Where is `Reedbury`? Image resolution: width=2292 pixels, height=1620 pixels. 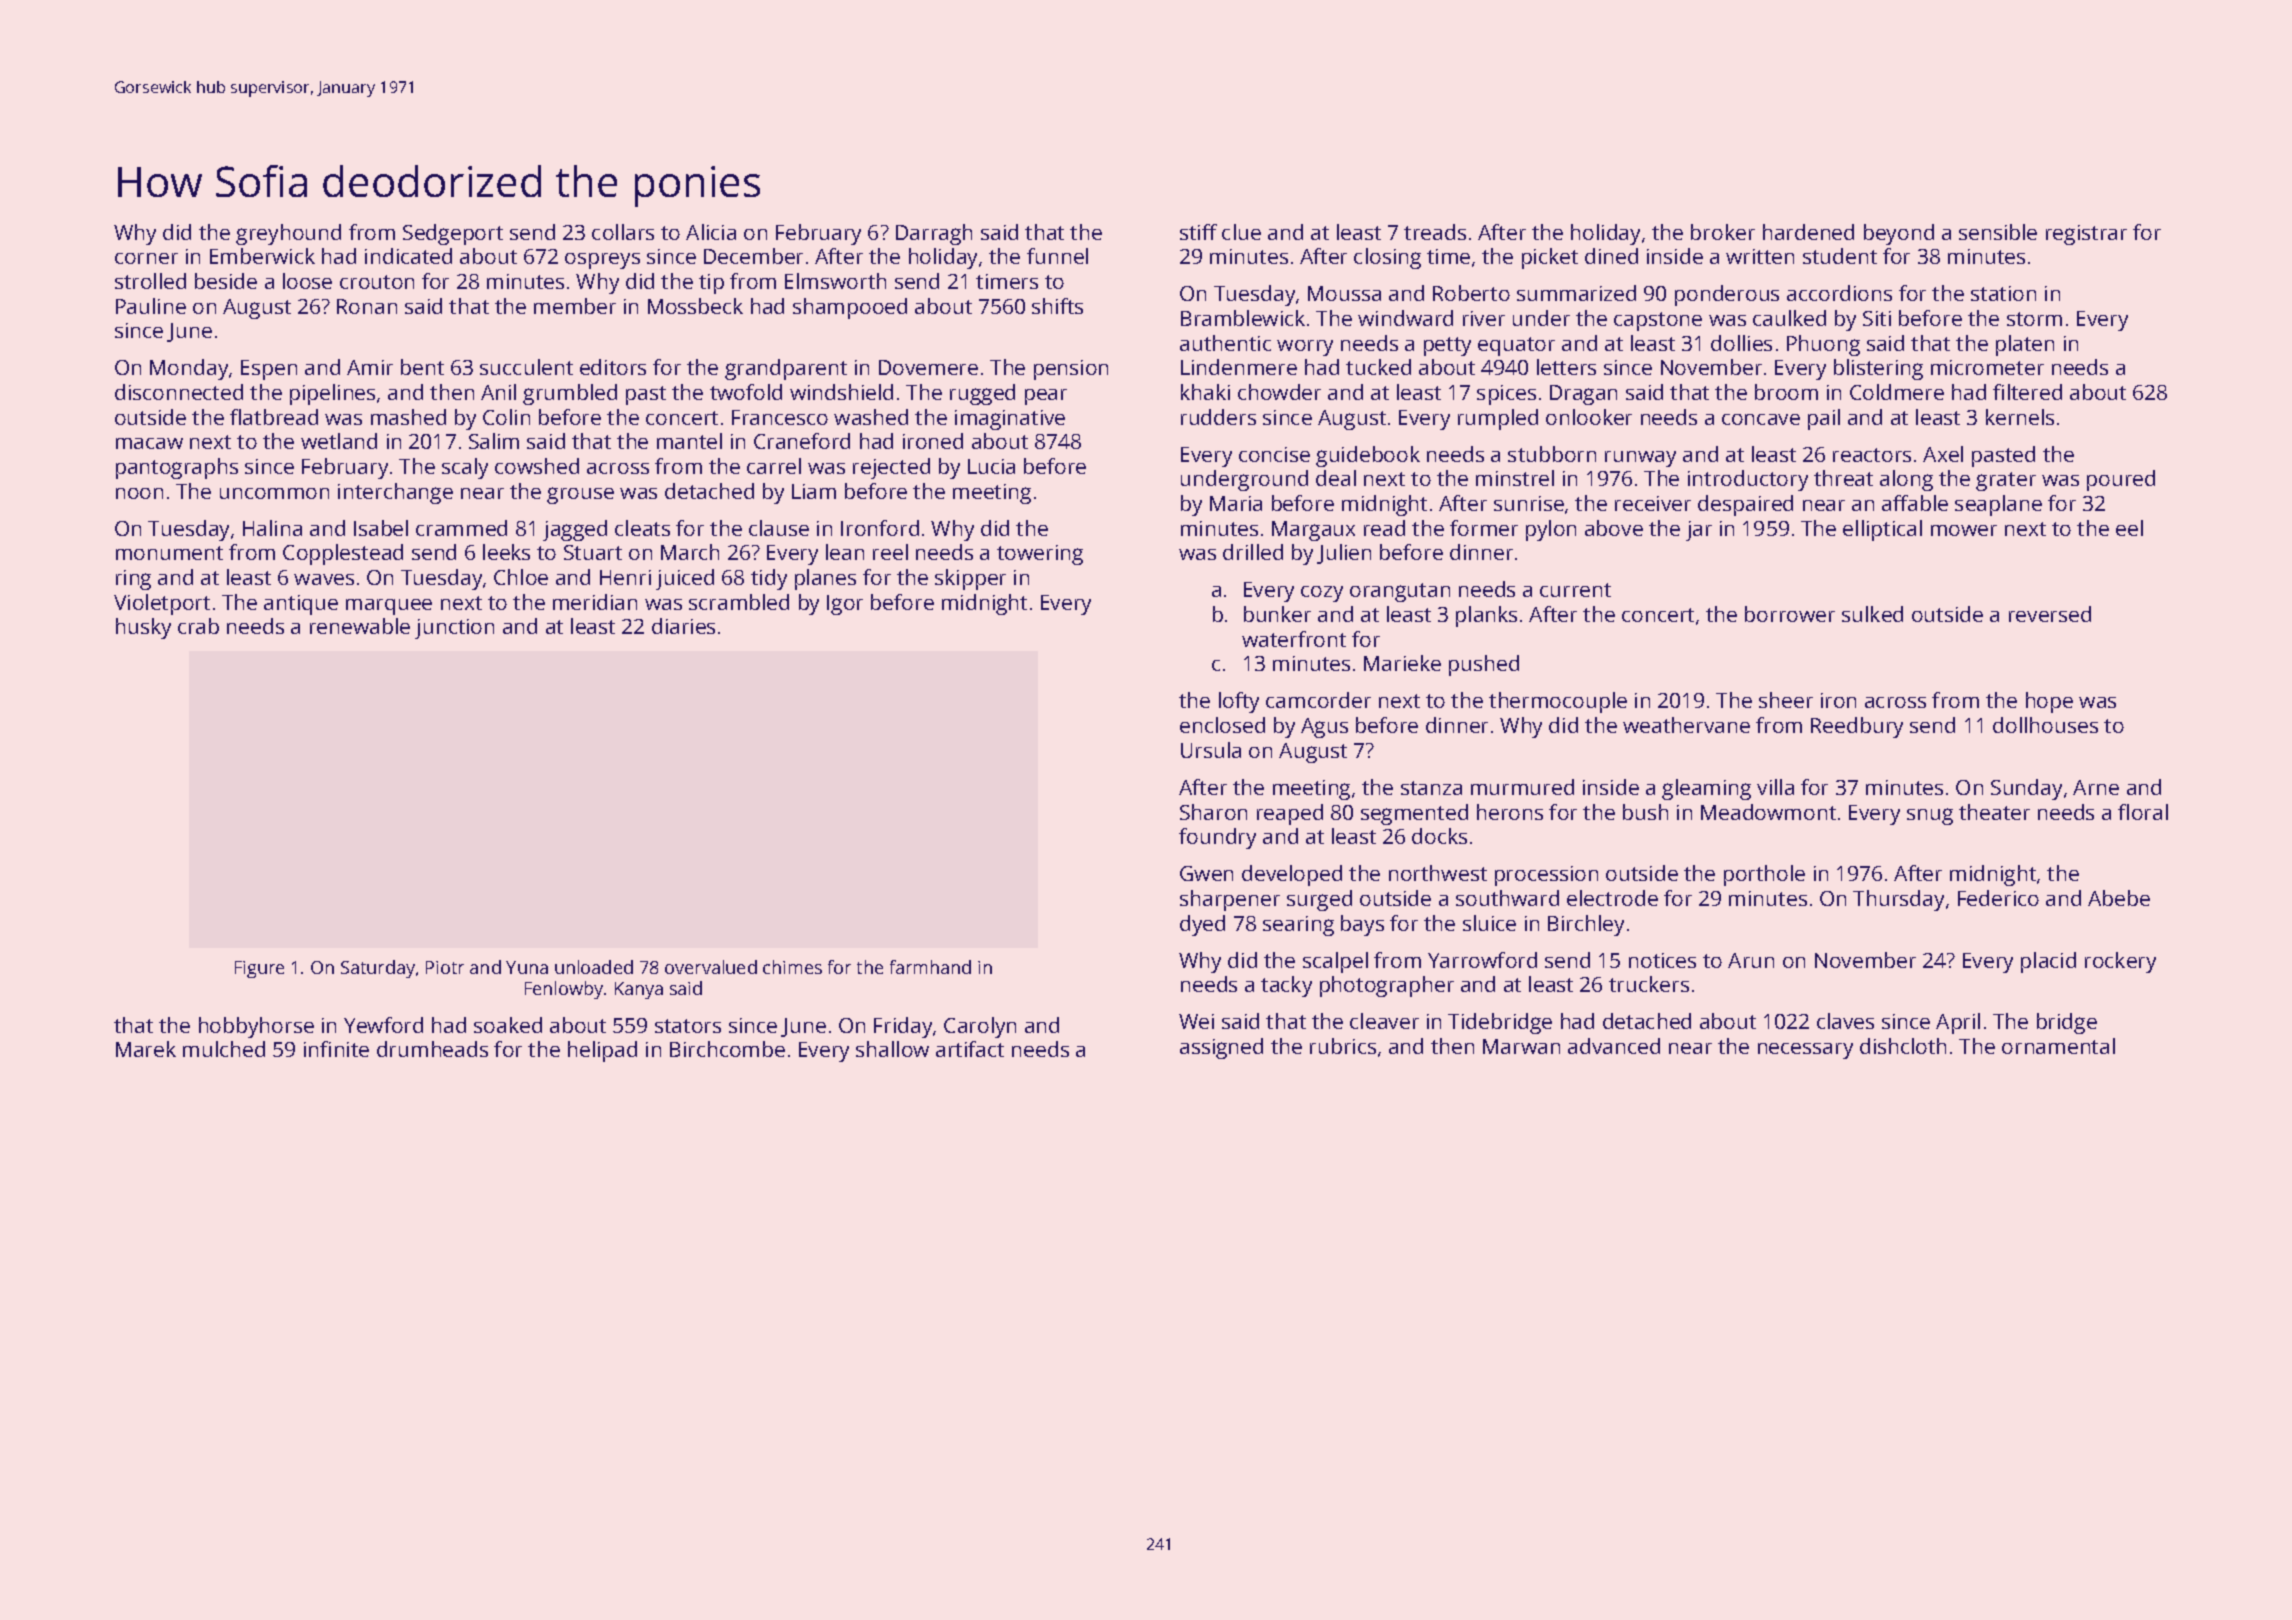 Reedbury is located at coordinates (1857, 727).
